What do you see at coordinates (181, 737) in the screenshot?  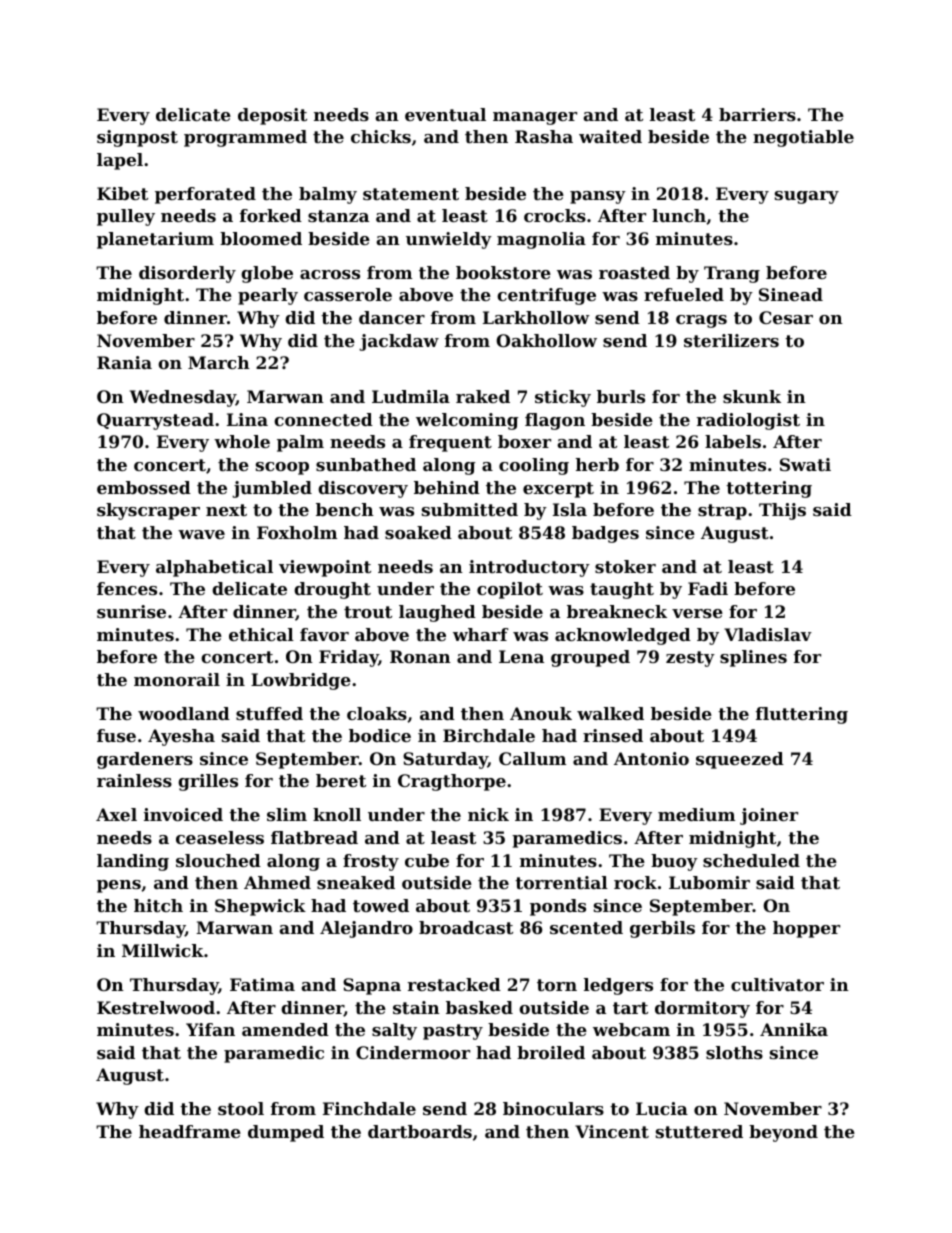 I see `Ayesha` at bounding box center [181, 737].
